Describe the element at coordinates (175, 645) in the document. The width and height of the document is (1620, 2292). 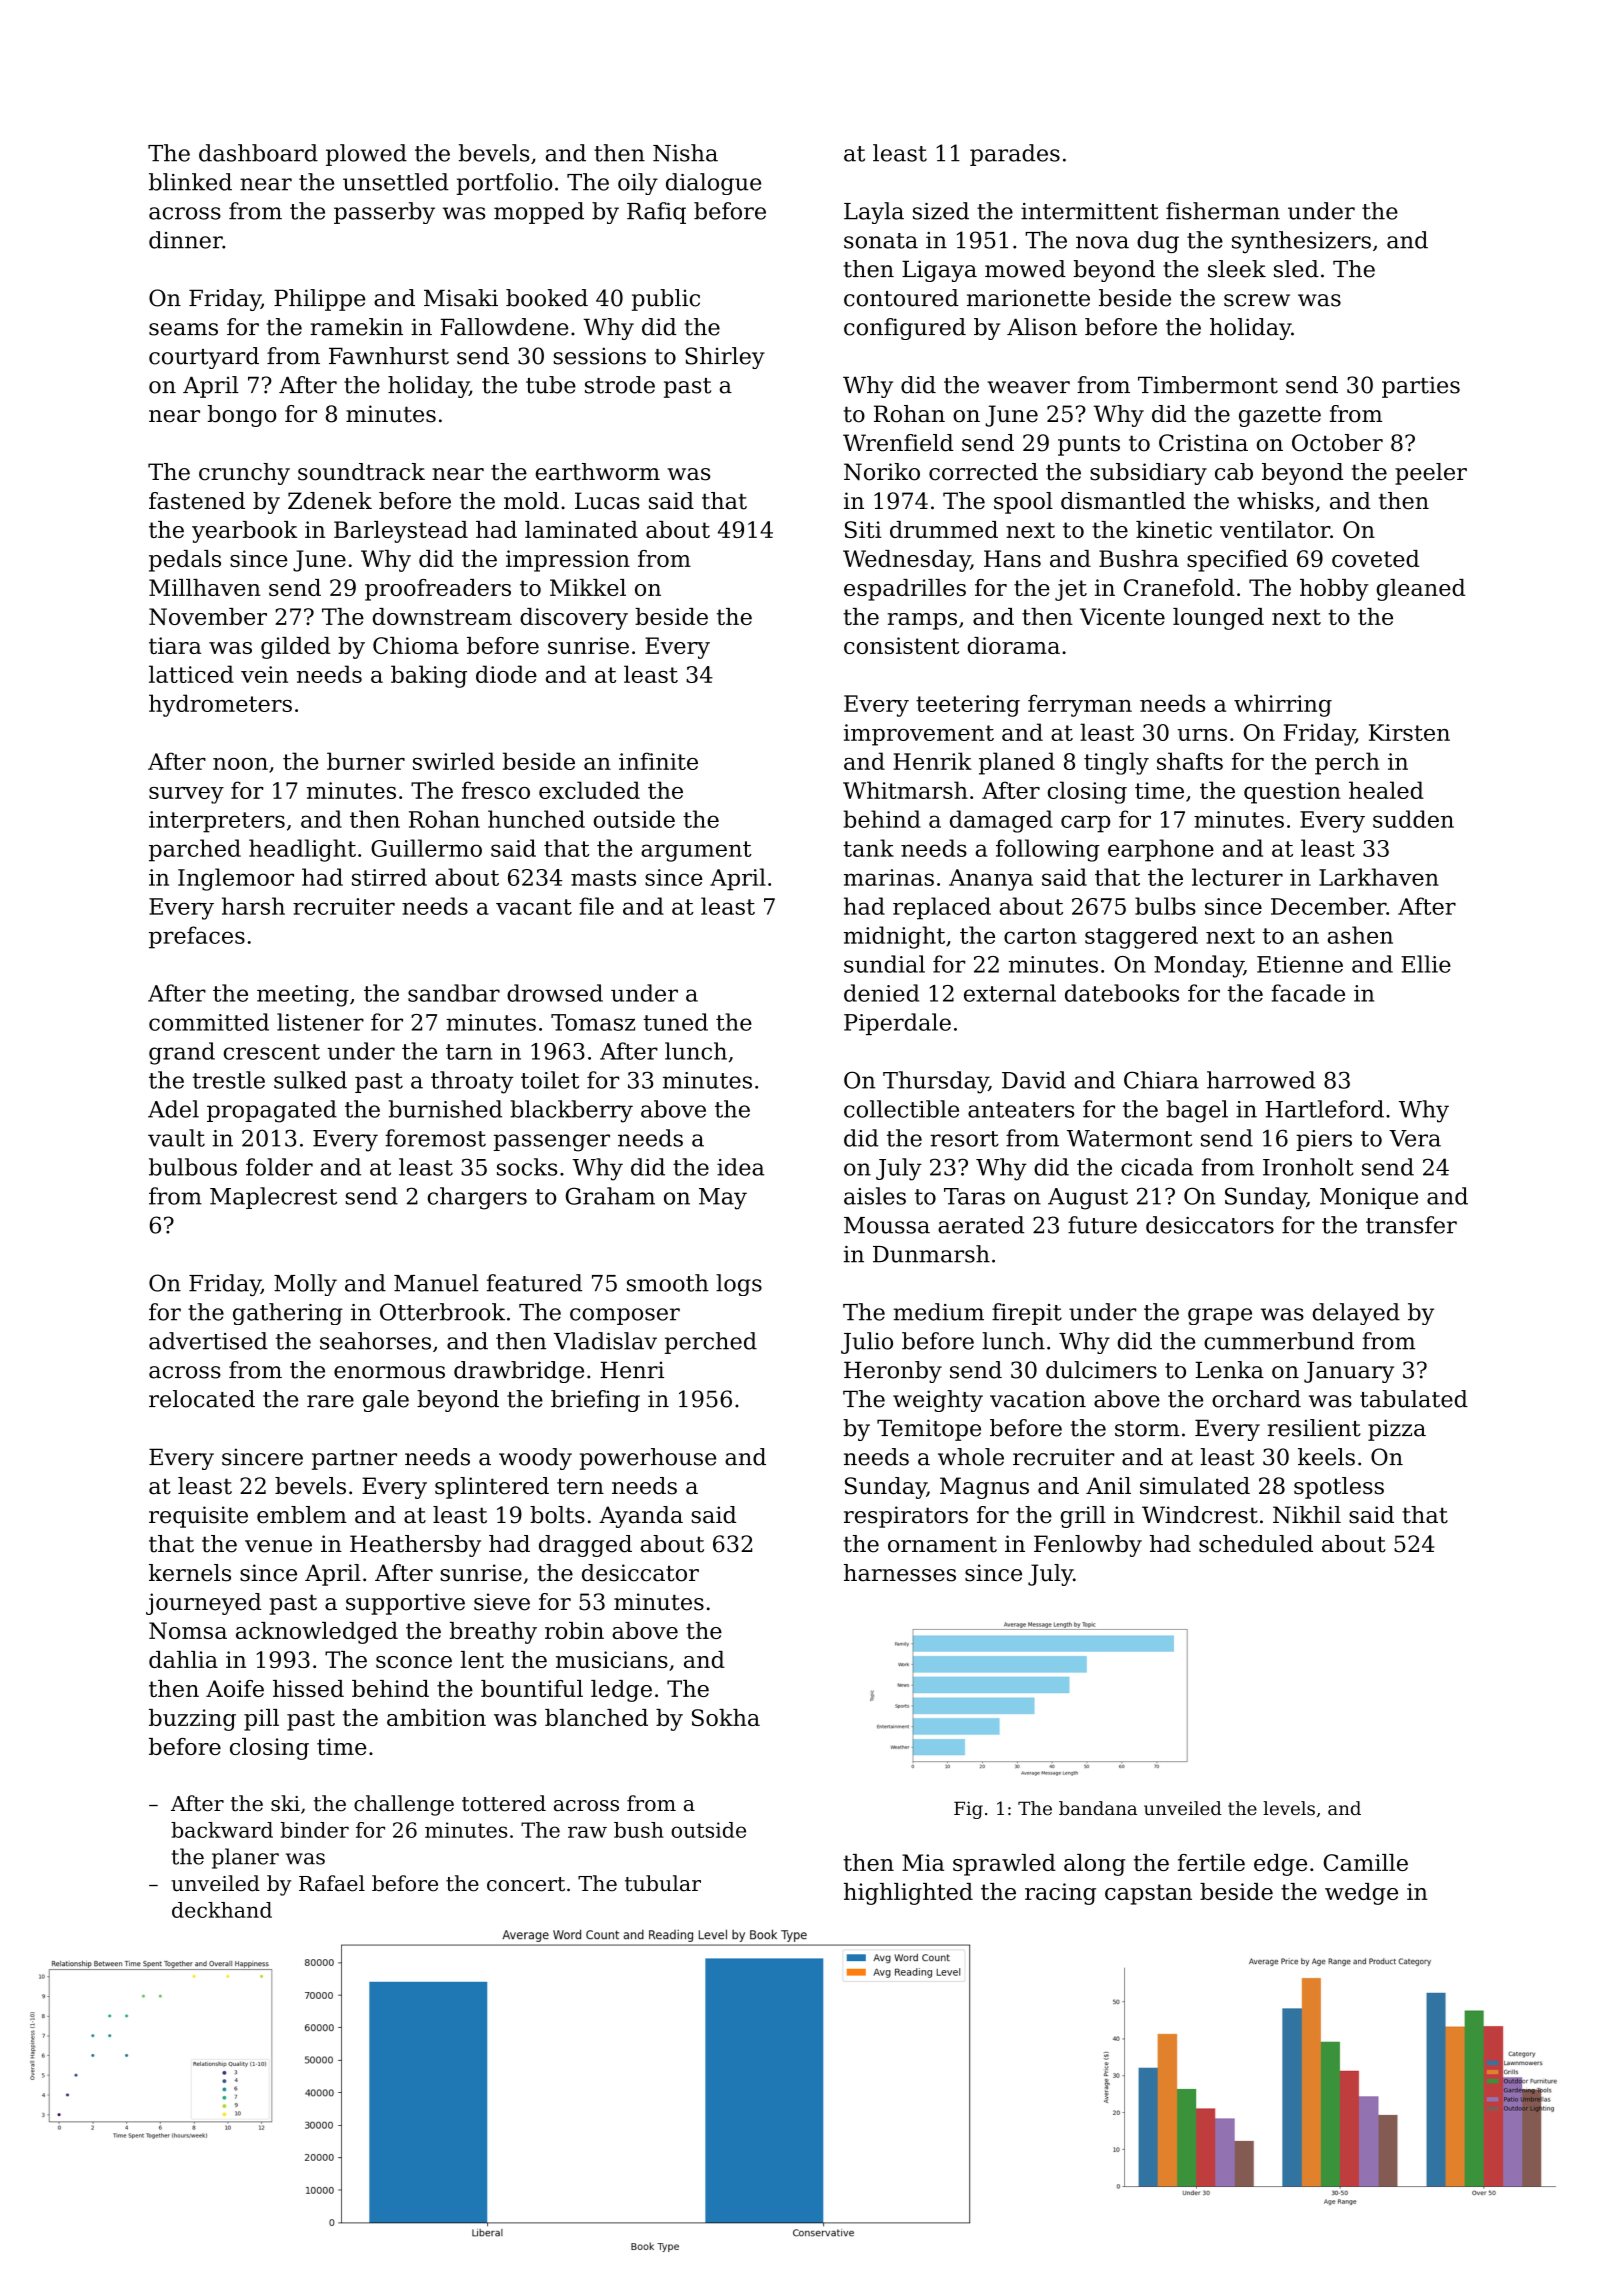
I see `tiara` at that location.
